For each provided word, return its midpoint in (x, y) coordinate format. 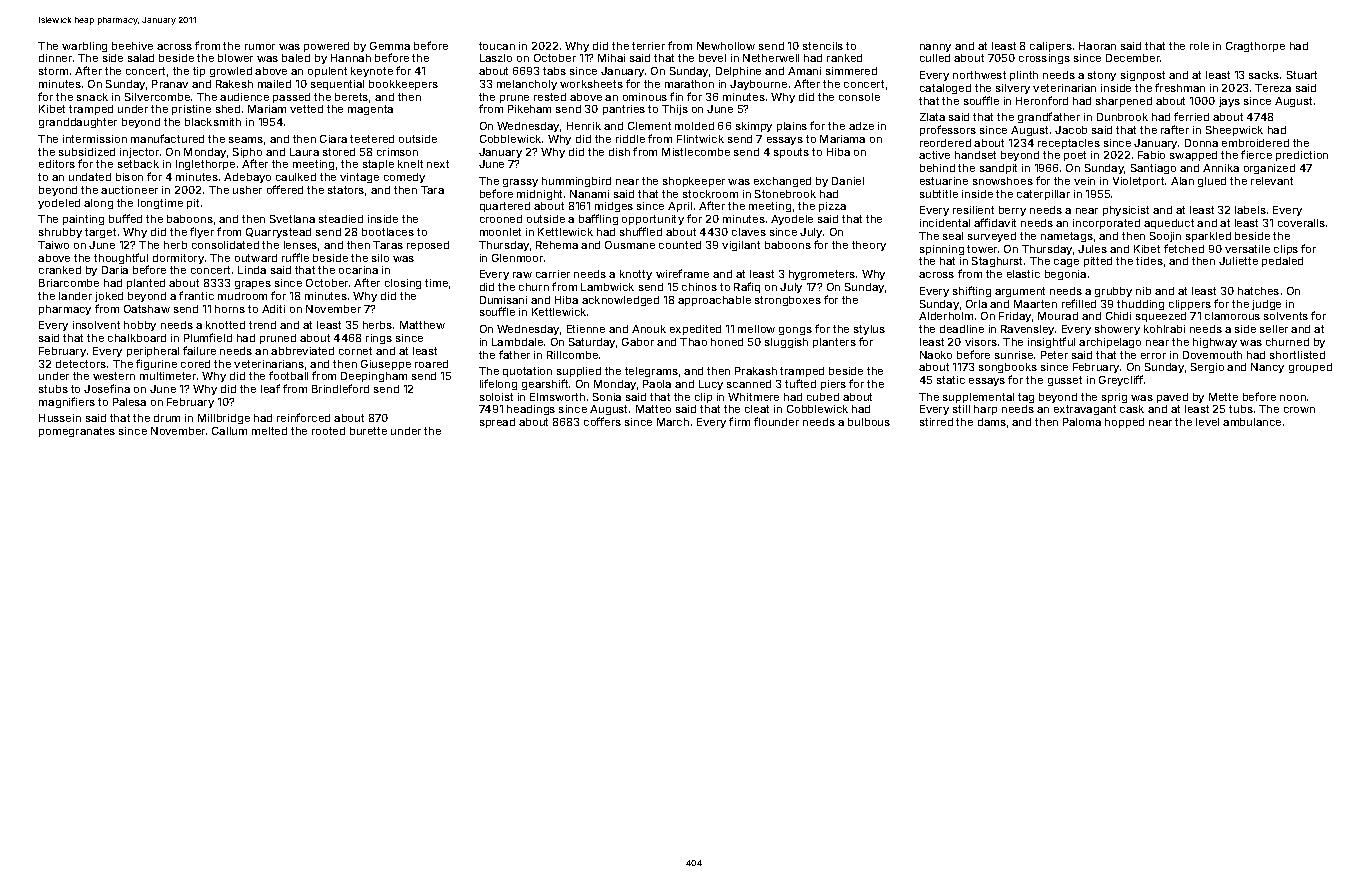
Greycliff (1121, 380)
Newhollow (726, 46)
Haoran (1097, 46)
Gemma (390, 46)
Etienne (586, 329)
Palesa (129, 402)
